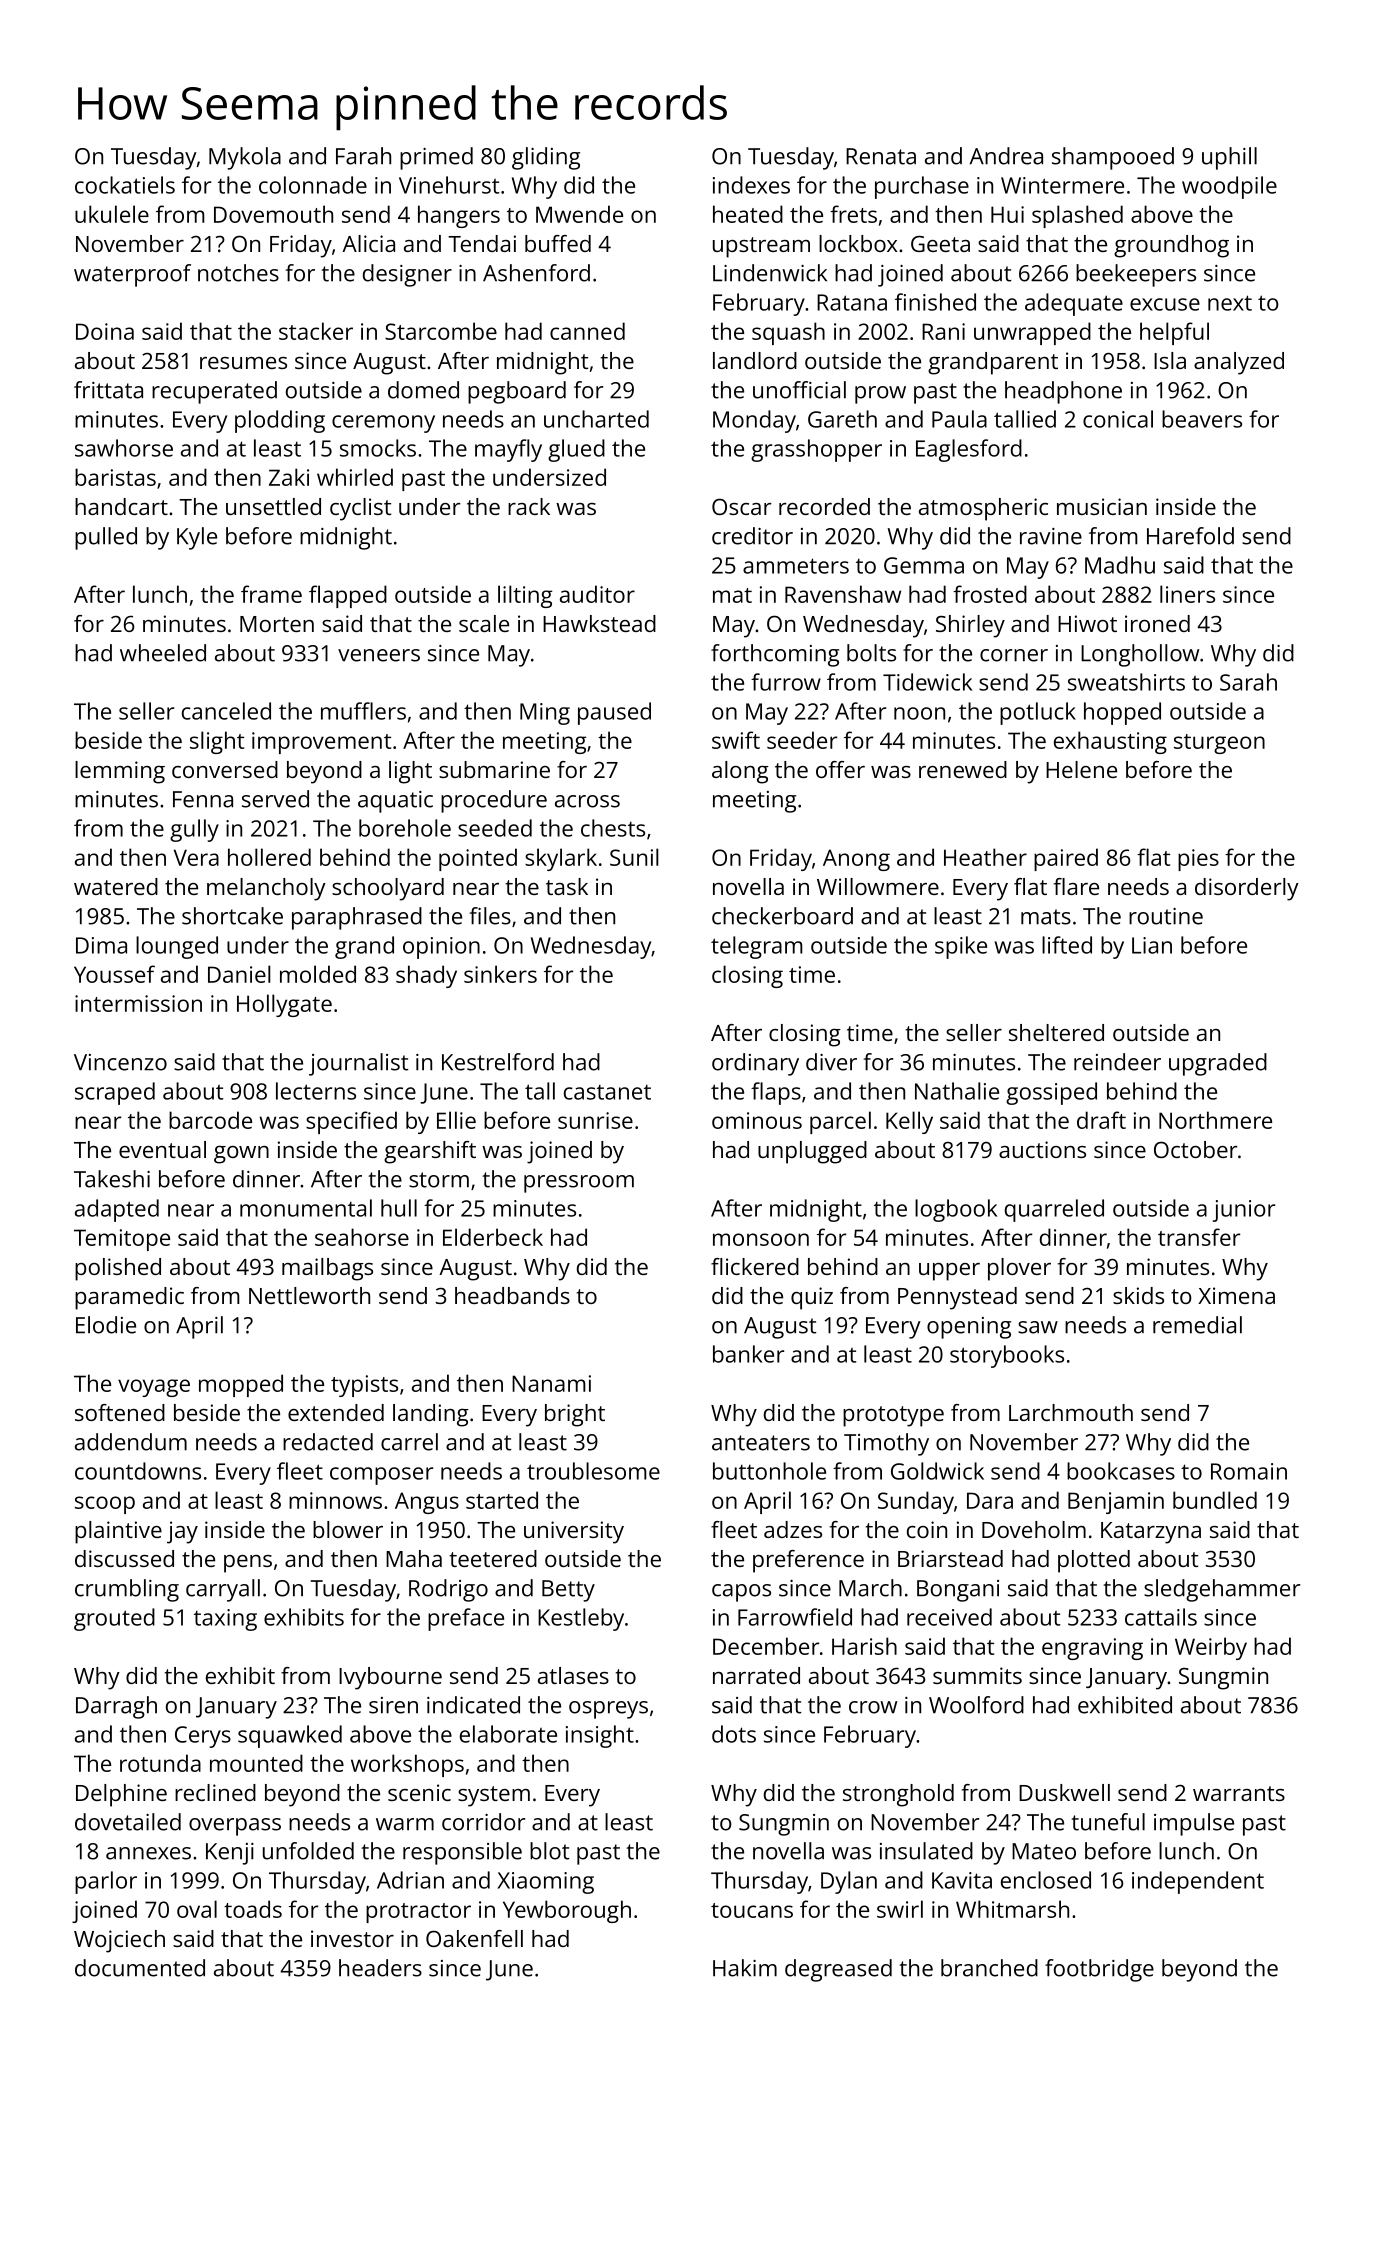 This screenshot has width=1376, height=2266. Describe the element at coordinates (599, 623) in the screenshot. I see `Hawkstead` at that location.
